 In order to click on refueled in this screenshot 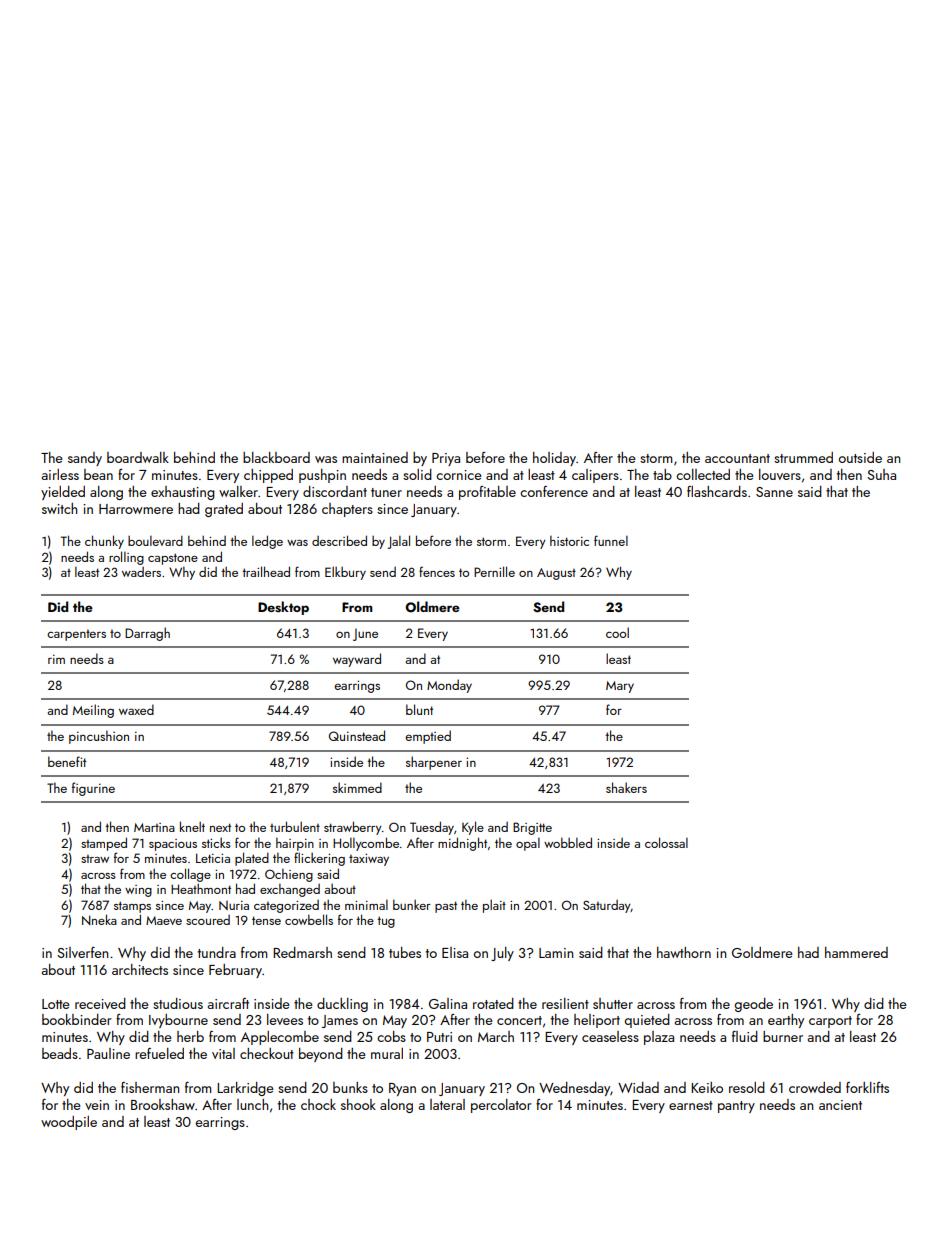, I will do `click(159, 1053)`.
